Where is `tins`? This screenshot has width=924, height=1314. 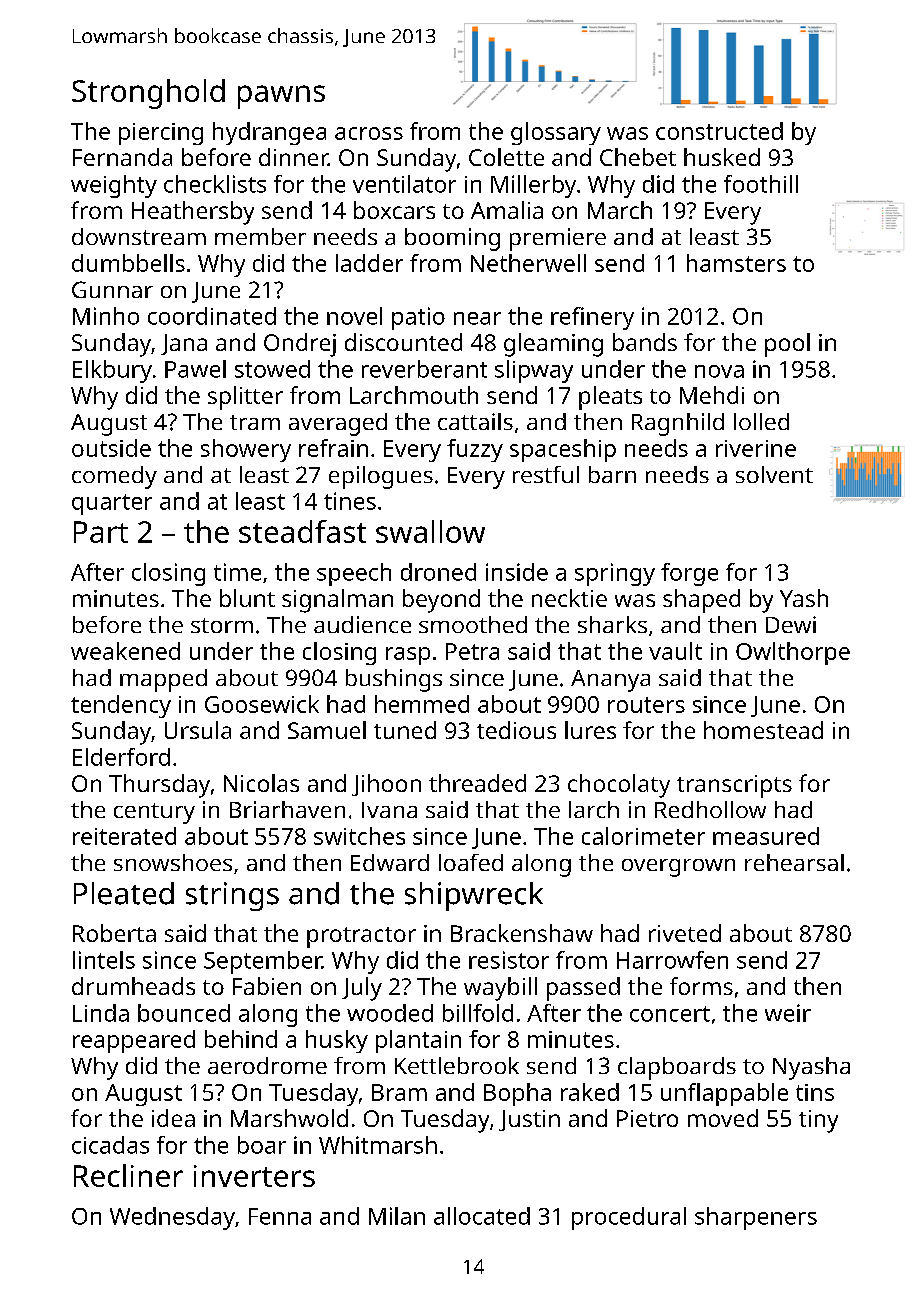
tins is located at coordinates (815, 1092).
